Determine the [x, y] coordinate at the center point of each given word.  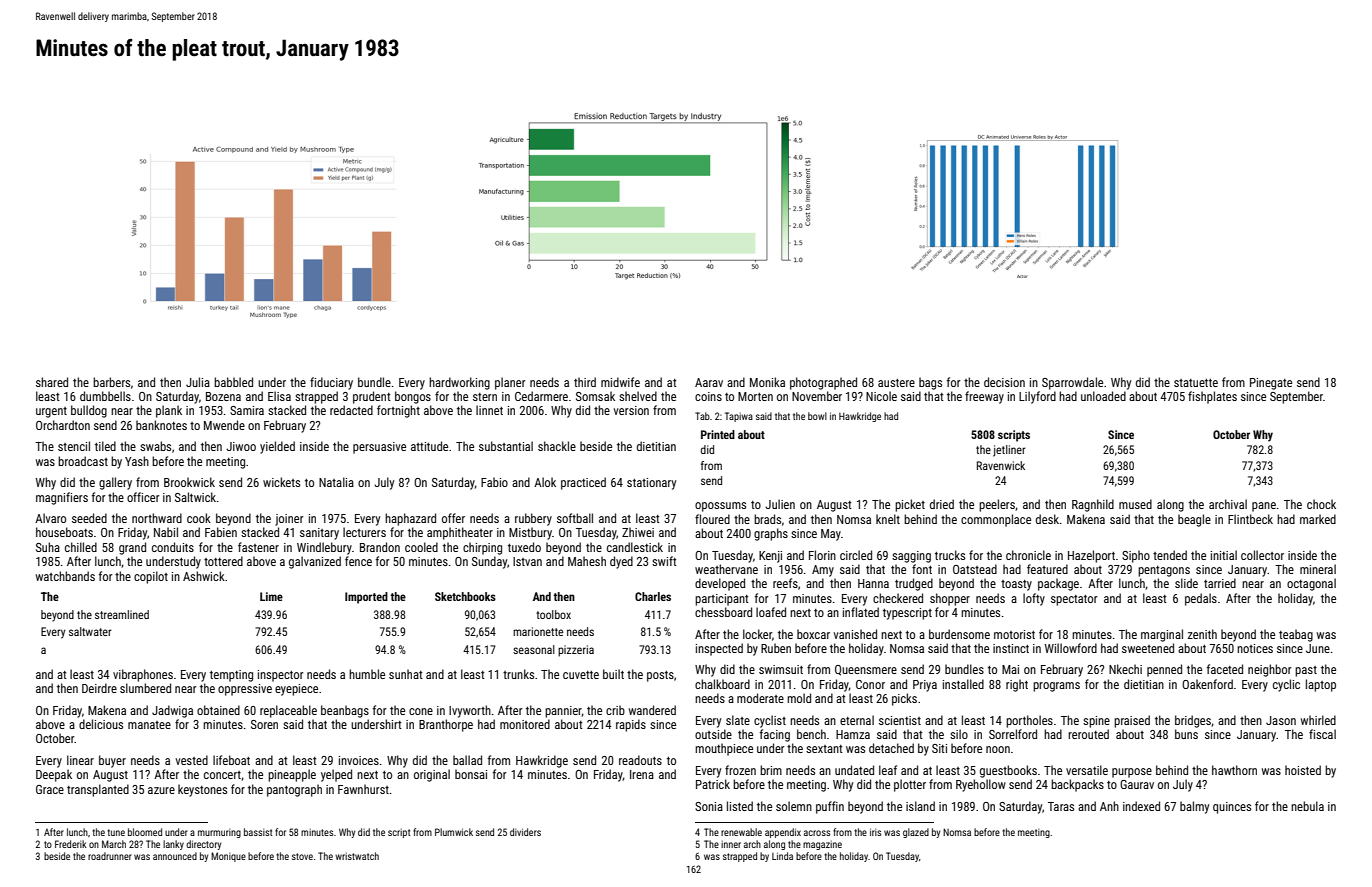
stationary [651, 484]
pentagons [1164, 571]
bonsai [471, 774]
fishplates [1212, 397]
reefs [785, 583]
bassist [258, 832]
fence [358, 561]
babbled [233, 382]
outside [713, 734]
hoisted [1303, 770]
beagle [1194, 520]
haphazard [410, 519]
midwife [620, 382]
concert [222, 775]
